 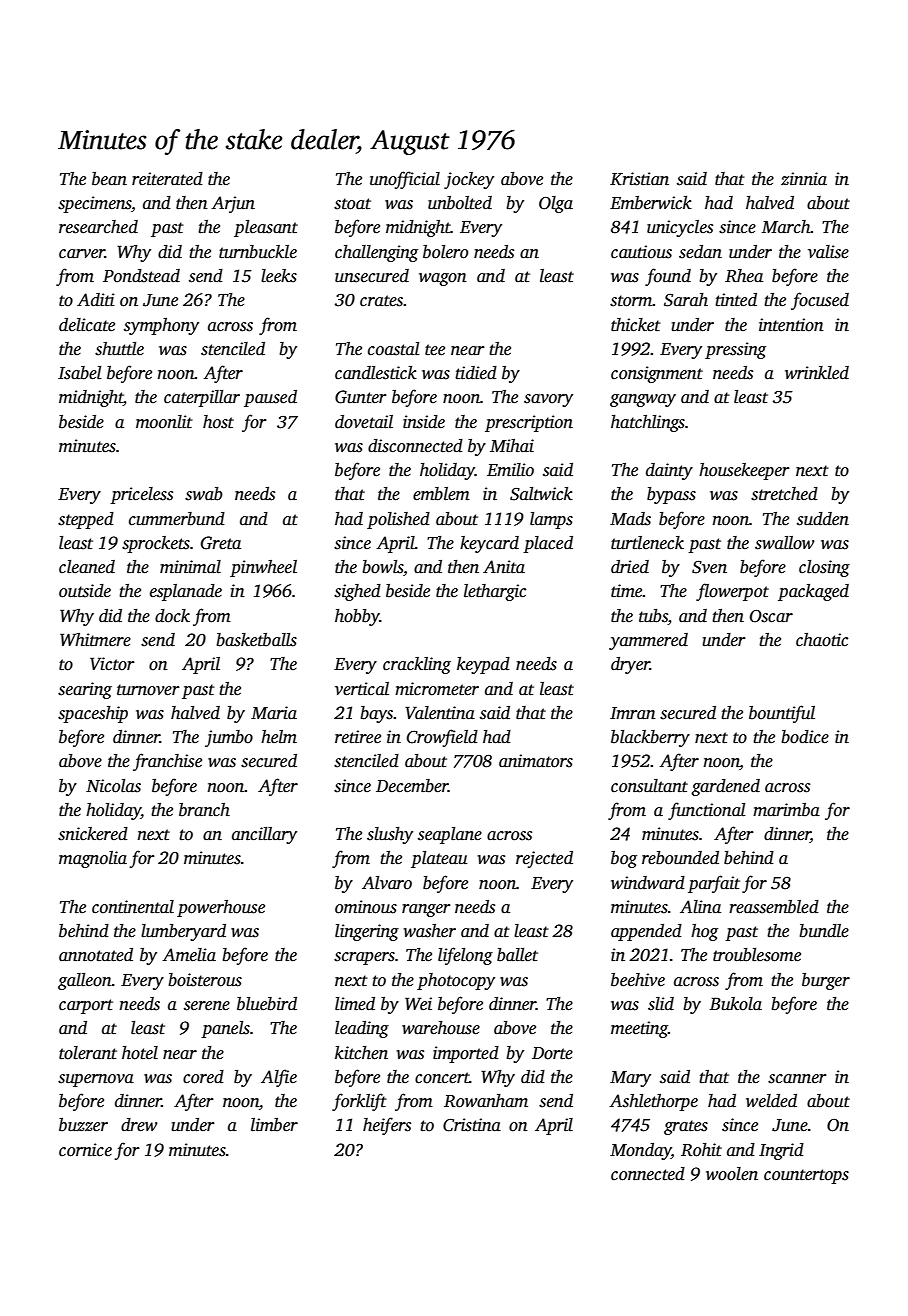 What do you see at coordinates (732, 1174) in the screenshot?
I see `woolen` at bounding box center [732, 1174].
